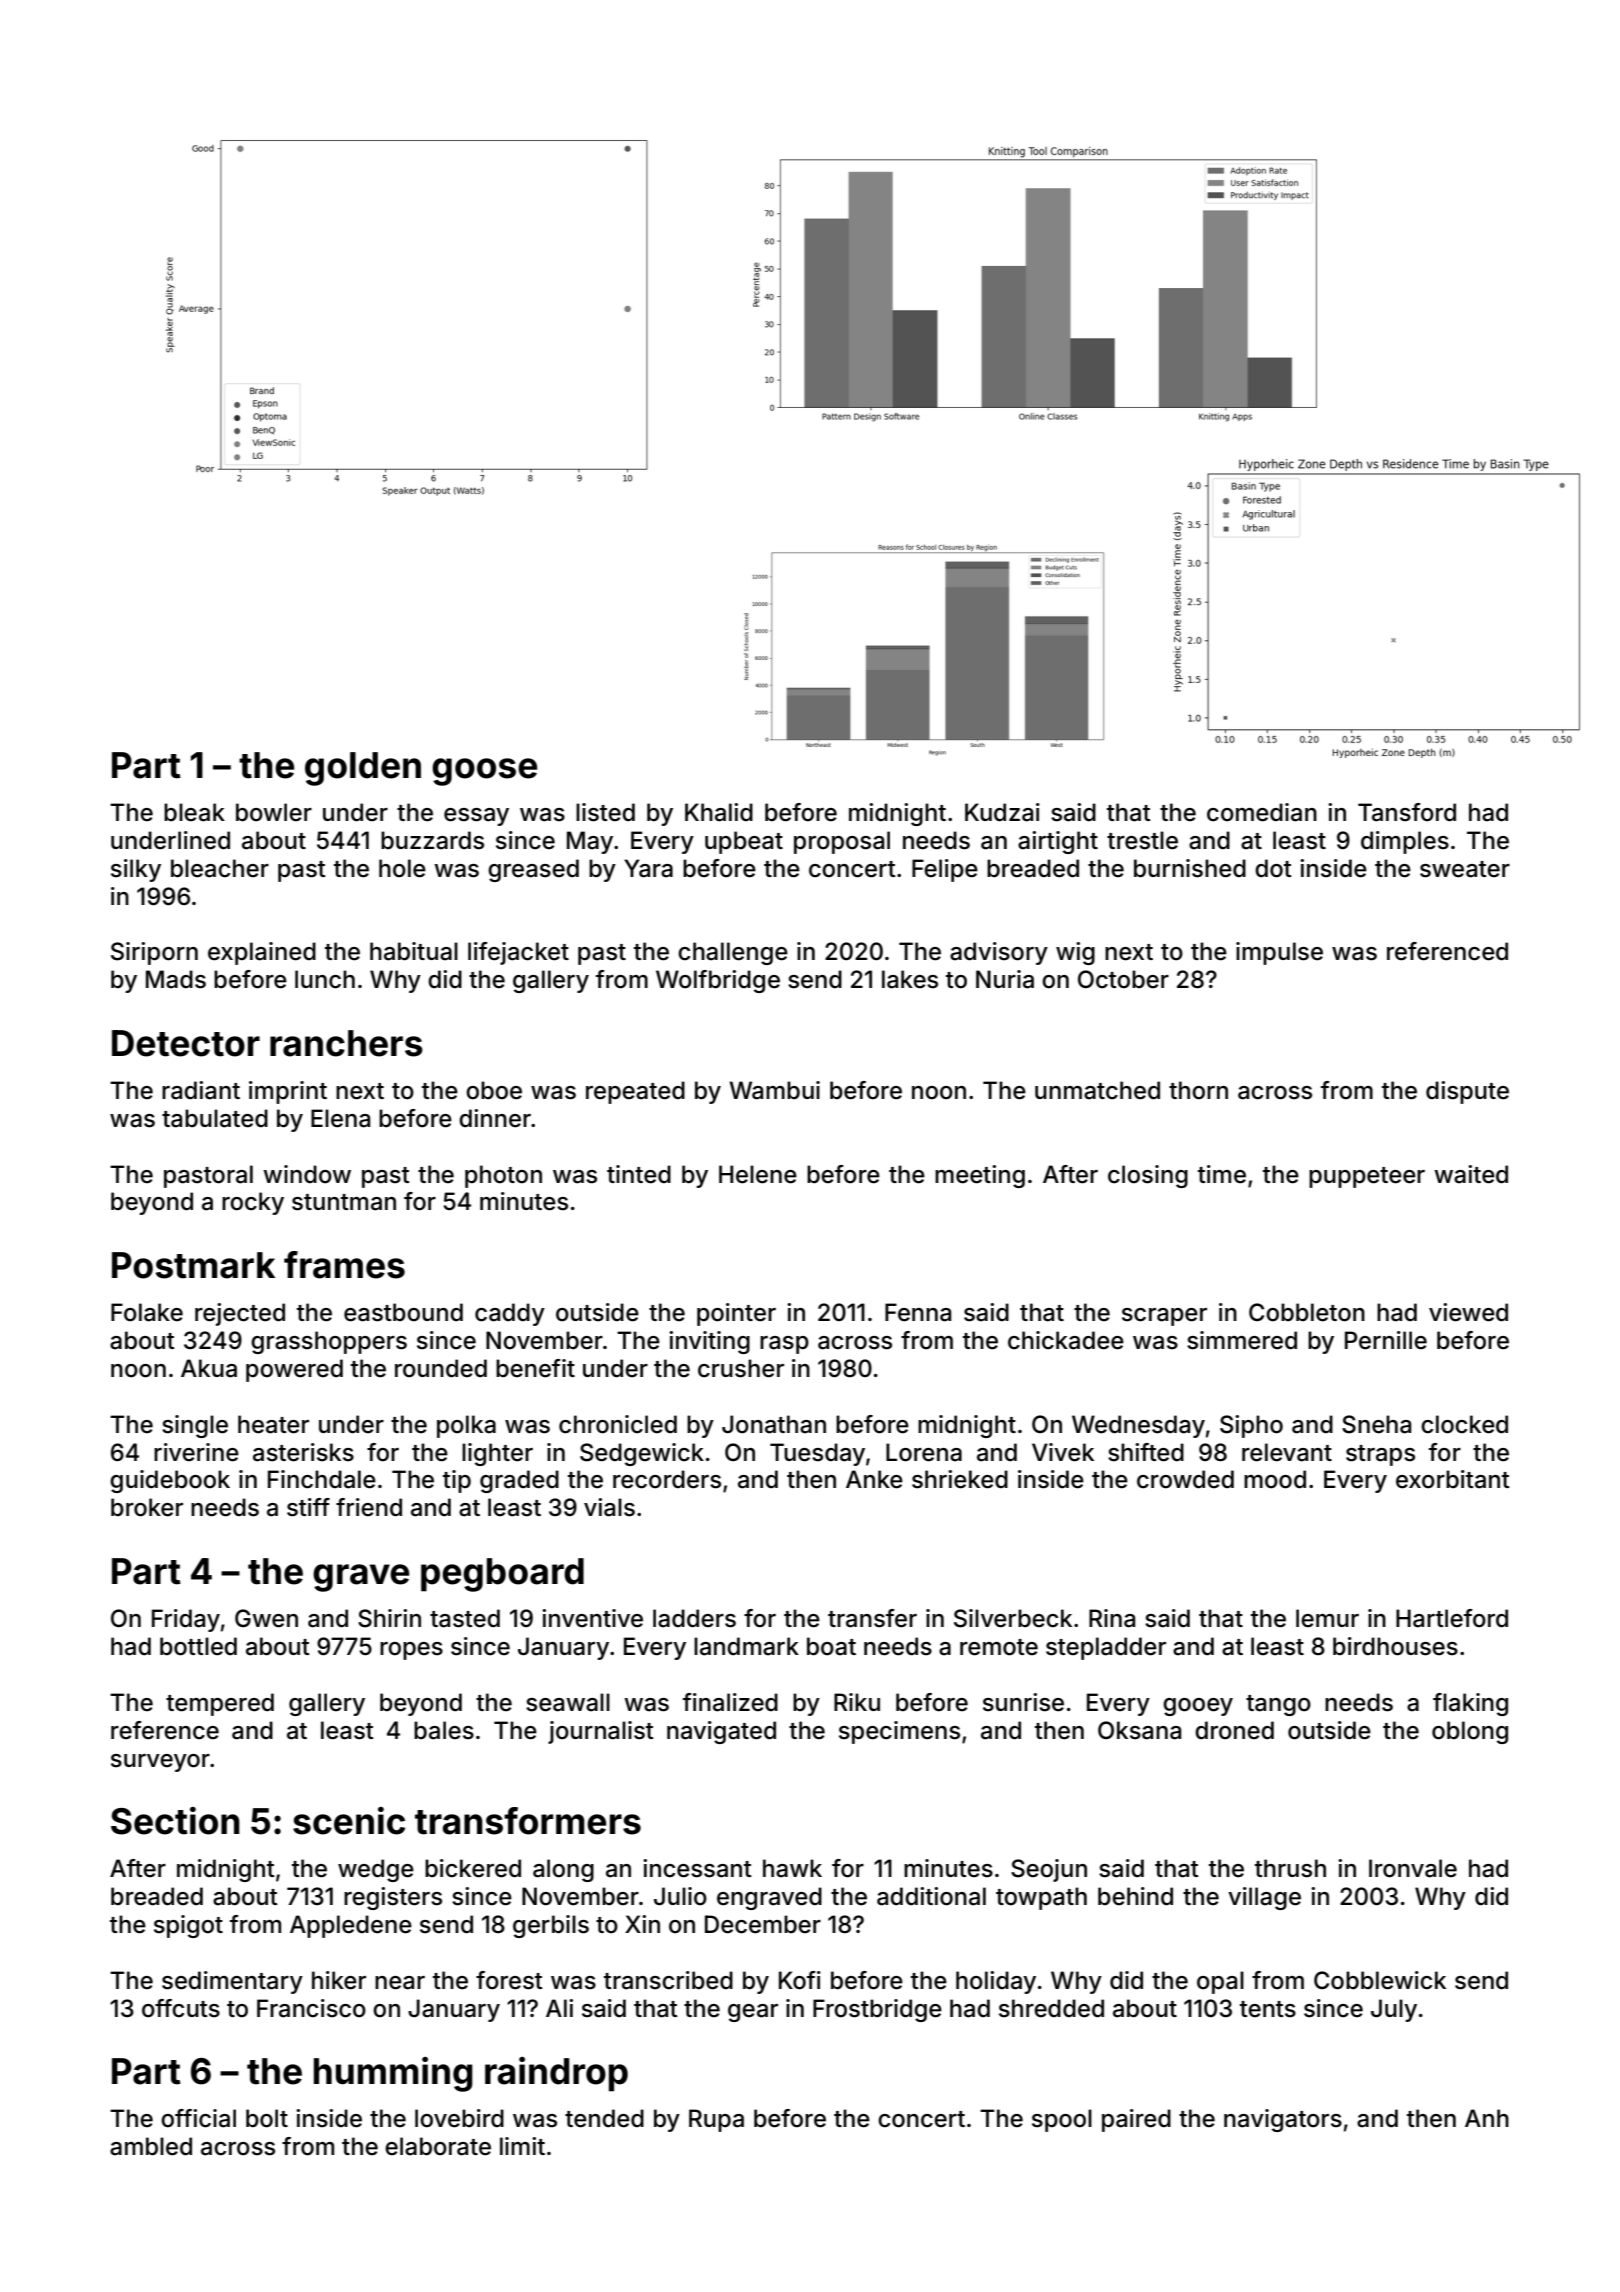 Image resolution: width=1620 pixels, height=2292 pixels. What do you see at coordinates (1262, 812) in the image?
I see `comedian` at bounding box center [1262, 812].
